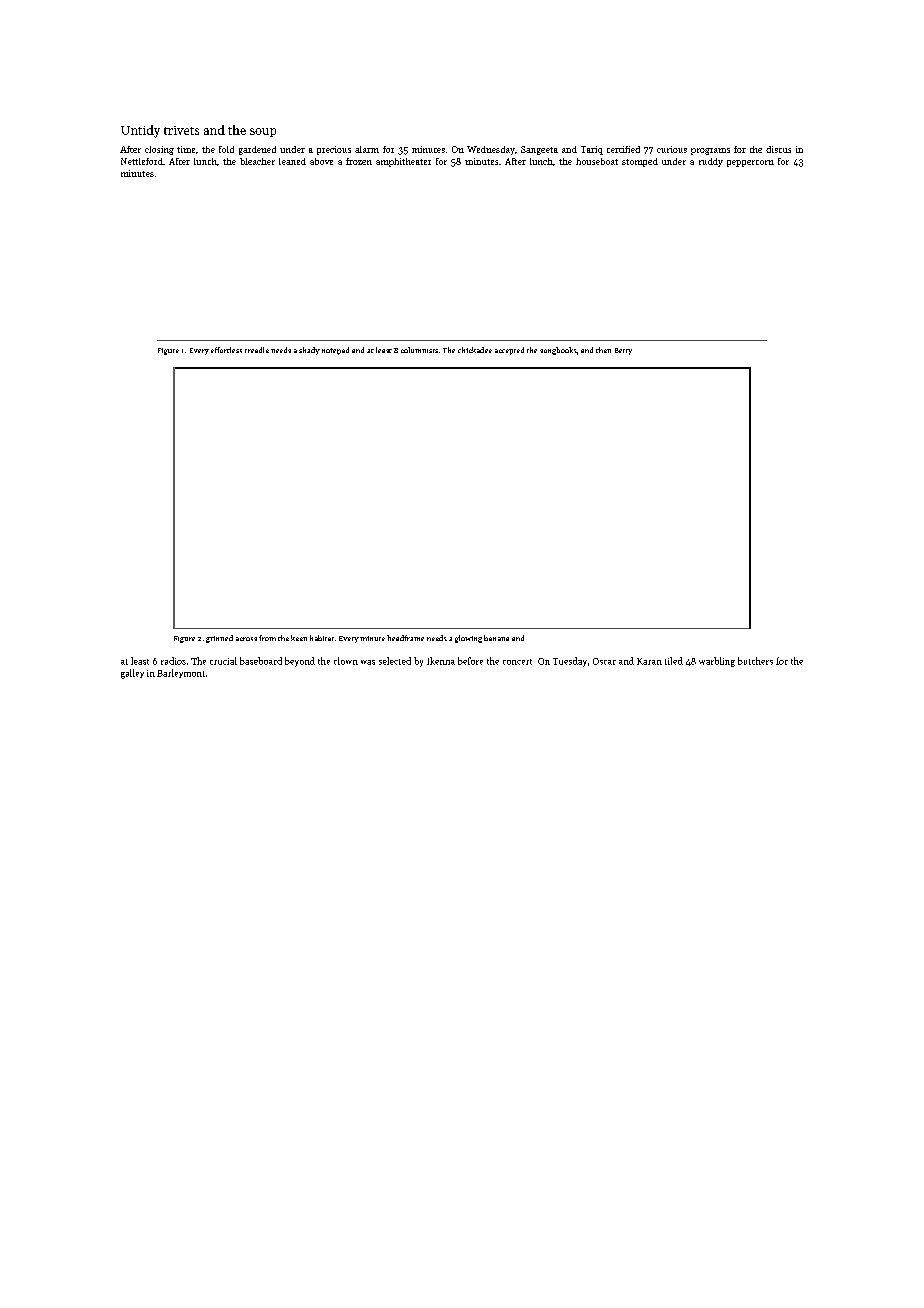  What do you see at coordinates (475, 350) in the screenshot?
I see `chickadee` at bounding box center [475, 350].
